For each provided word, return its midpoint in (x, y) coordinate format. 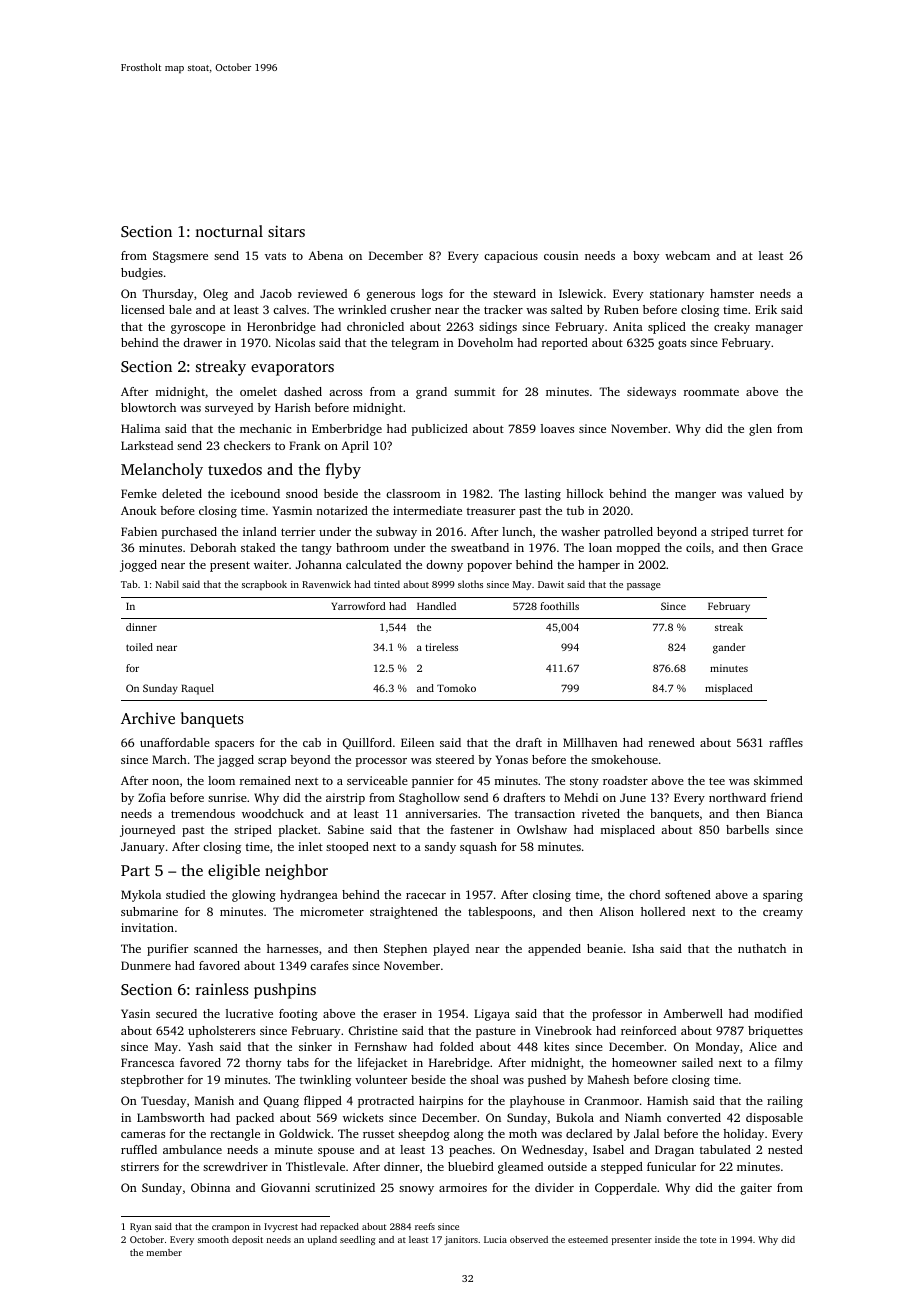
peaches (470, 1151)
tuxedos (235, 469)
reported (565, 344)
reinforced (648, 1030)
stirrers (140, 1166)
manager (779, 329)
